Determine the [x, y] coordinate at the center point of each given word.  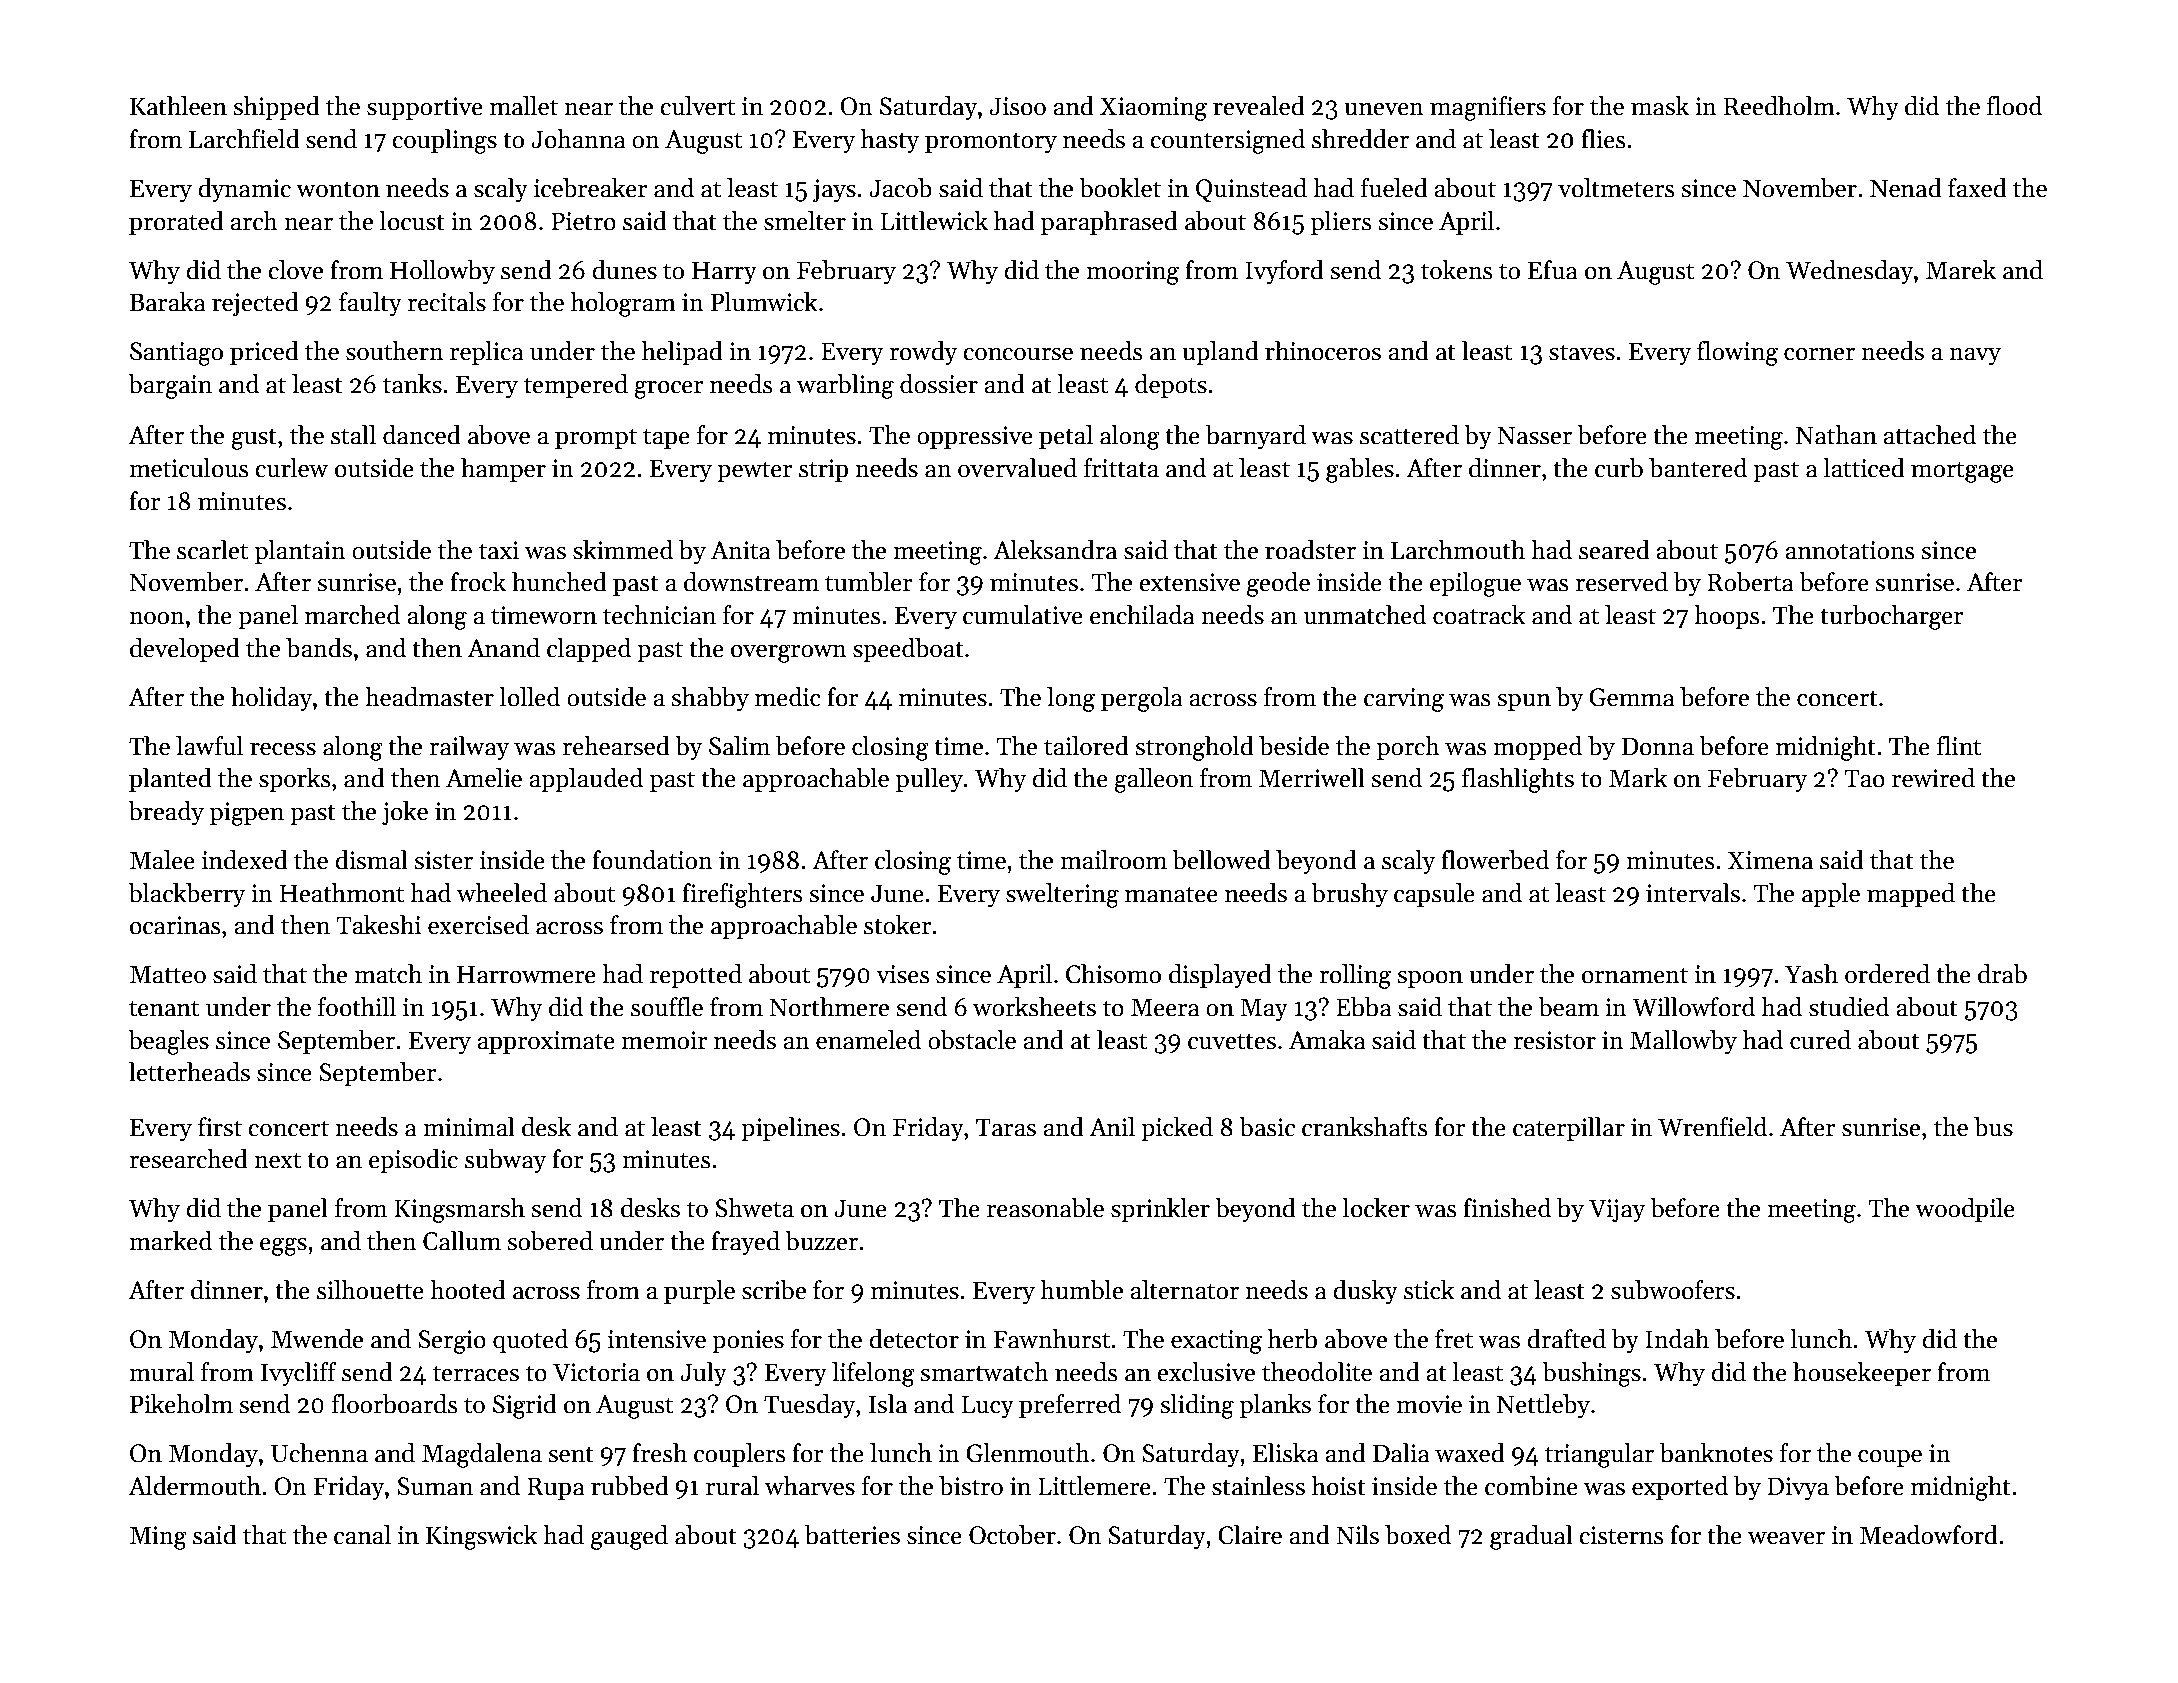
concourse [1018, 354]
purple [699, 1292]
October [1012, 1535]
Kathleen [178, 106]
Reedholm [1779, 106]
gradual [1531, 1537]
